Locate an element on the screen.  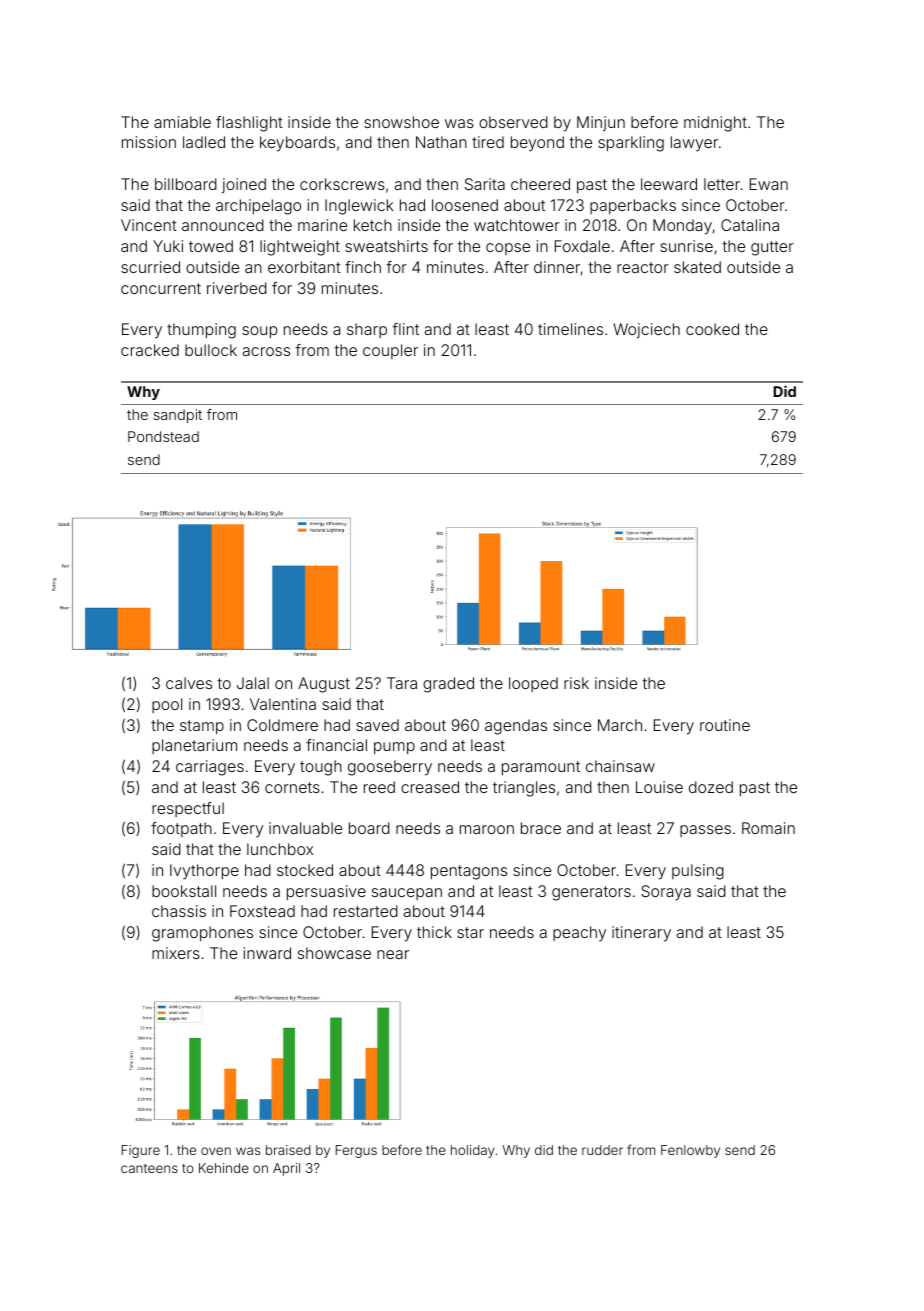
inward is located at coordinates (267, 953).
